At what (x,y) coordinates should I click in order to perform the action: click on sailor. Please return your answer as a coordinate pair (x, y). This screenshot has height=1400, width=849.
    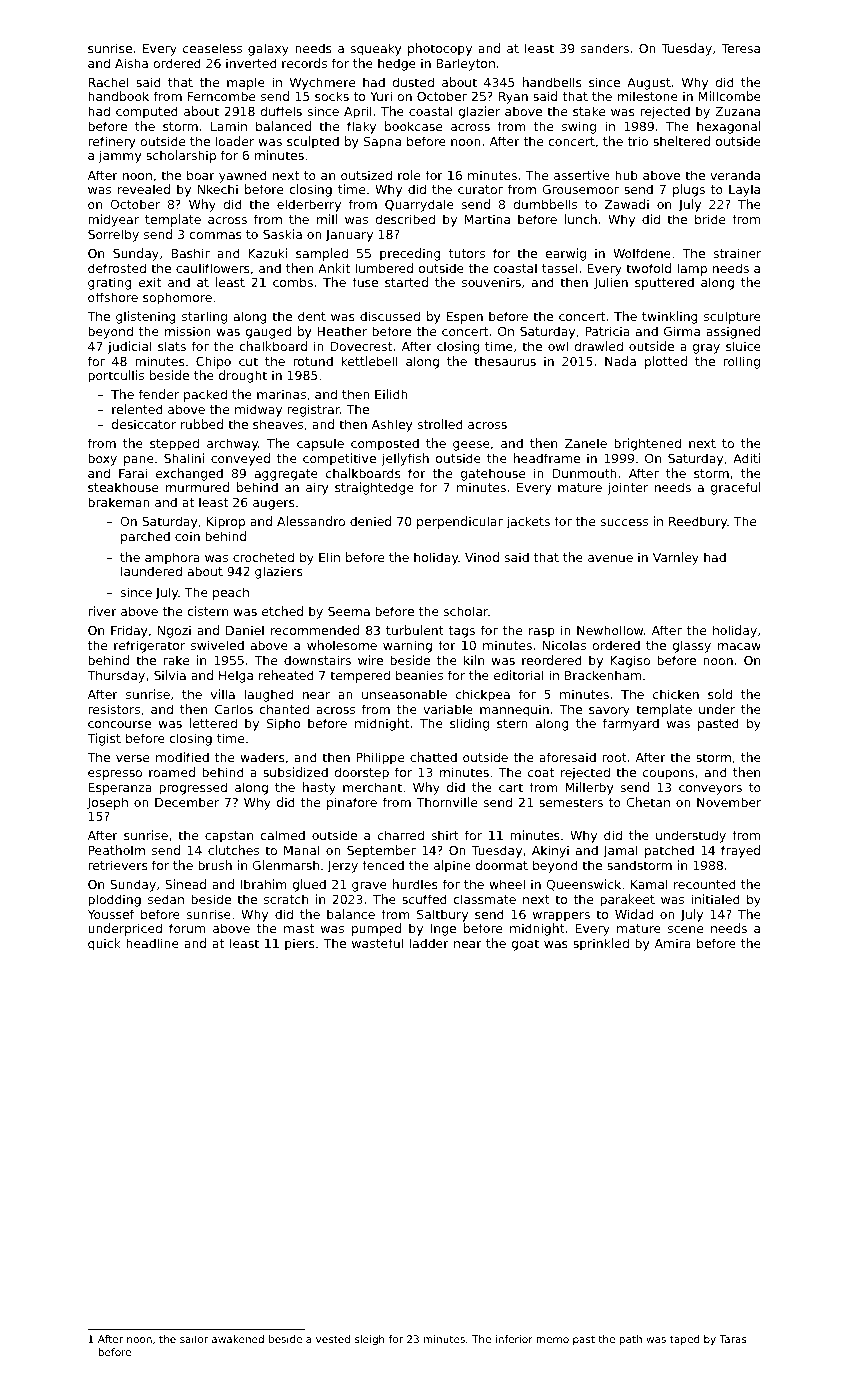
    Looking at the image, I should click on (194, 1339).
